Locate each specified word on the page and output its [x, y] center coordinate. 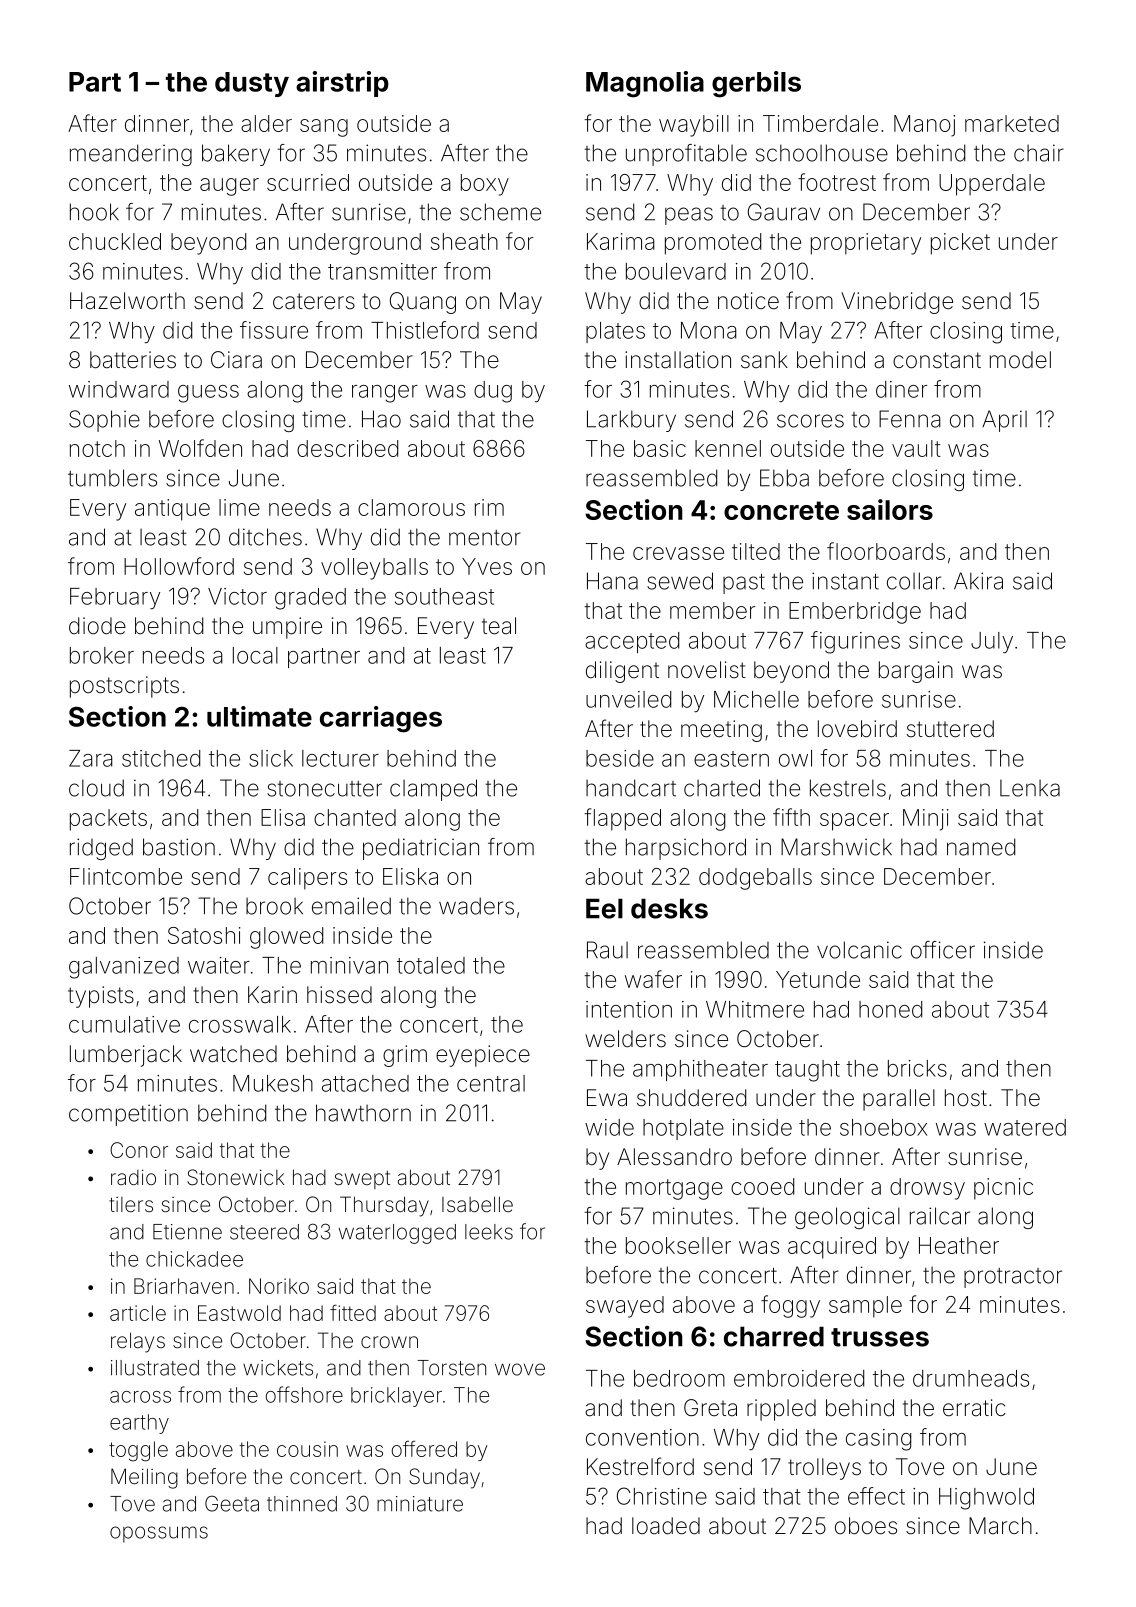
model [1020, 360]
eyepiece [483, 1056]
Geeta [232, 1503]
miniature [420, 1504]
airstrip [342, 84]
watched [233, 1054]
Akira [978, 581]
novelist [707, 670]
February [115, 599]
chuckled [115, 241]
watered [1025, 1127]
